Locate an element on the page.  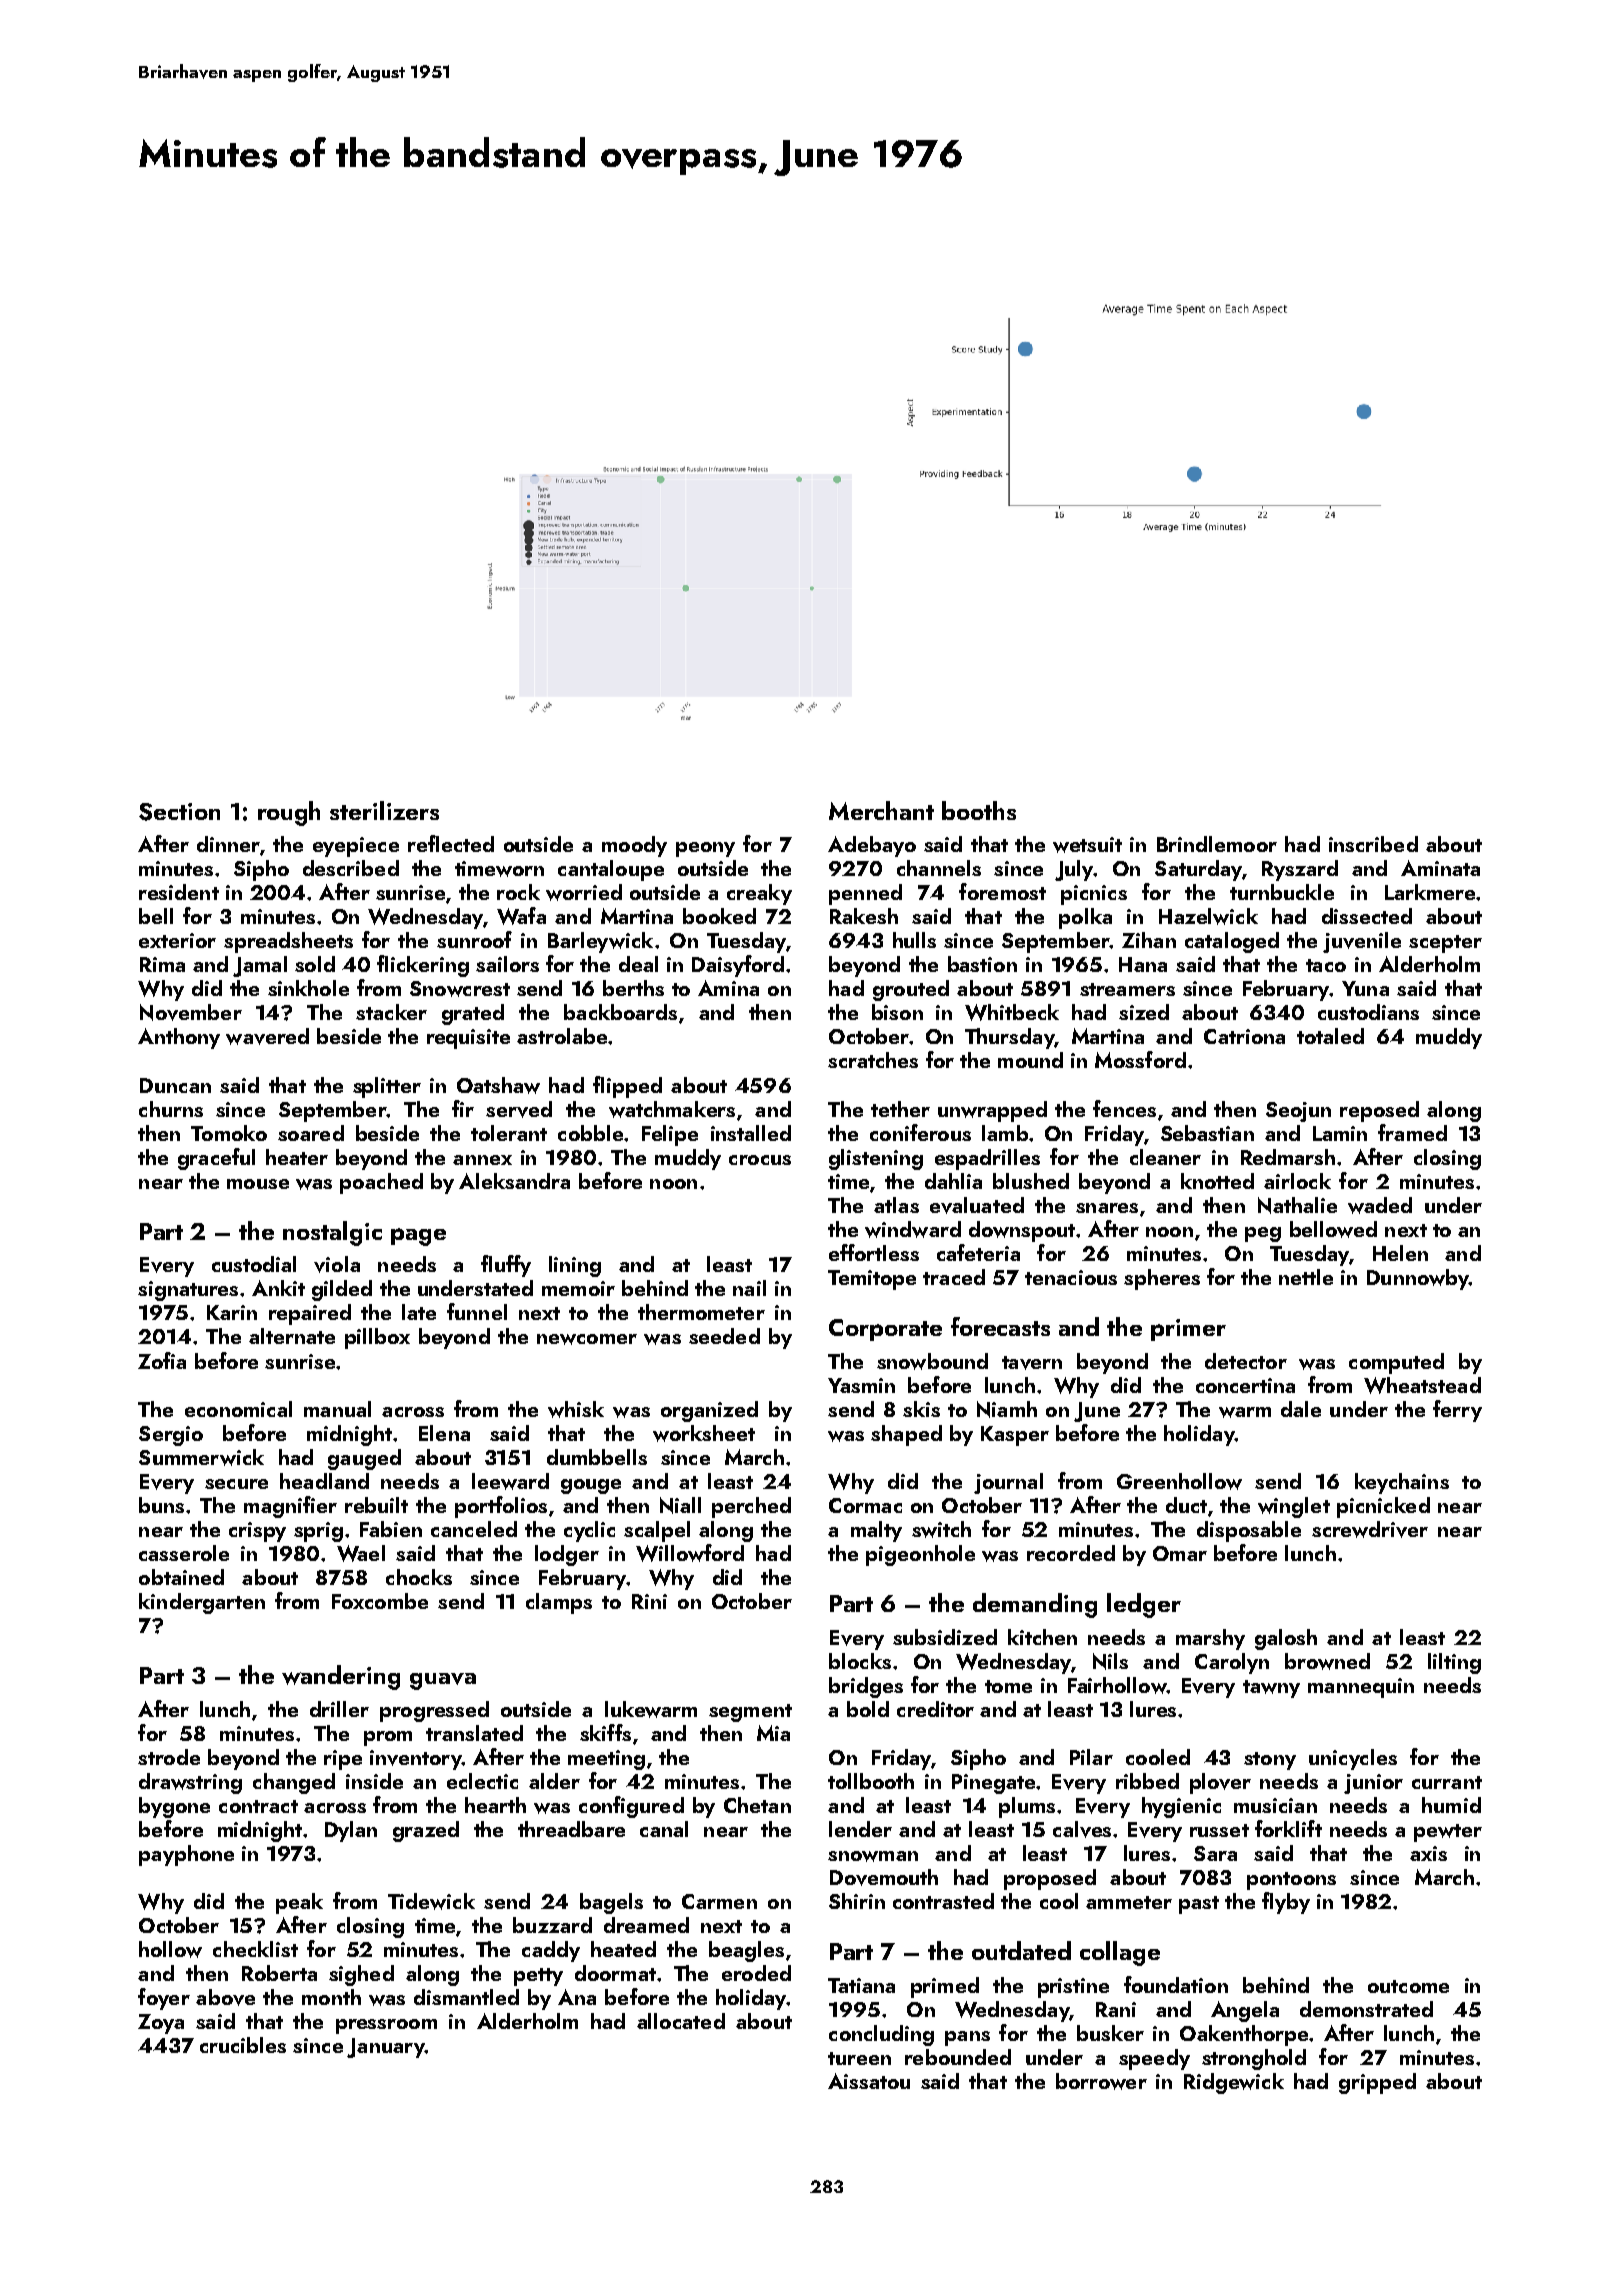
Cormac is located at coordinates (865, 1505).
